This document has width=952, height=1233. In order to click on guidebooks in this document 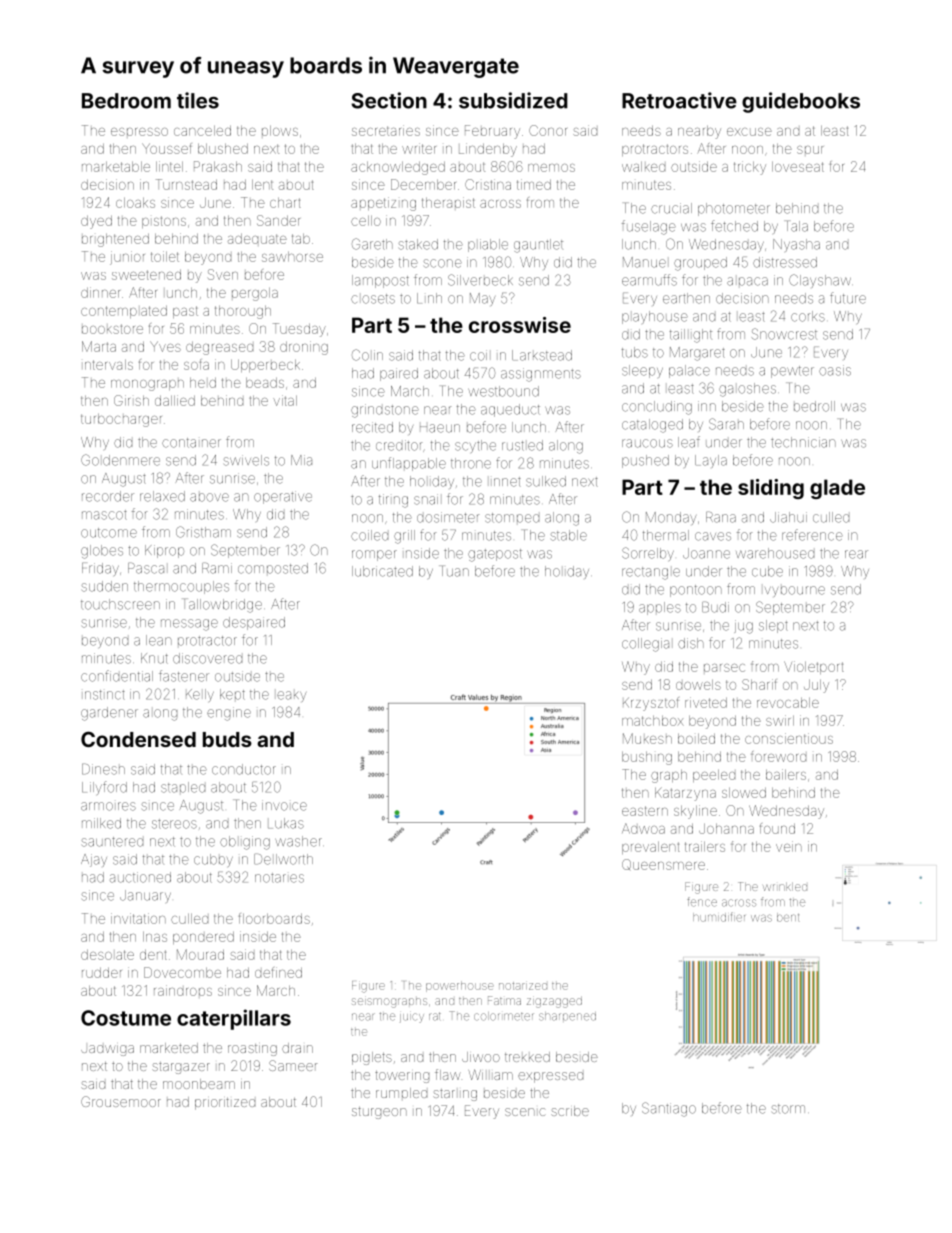, I will do `click(801, 102)`.
